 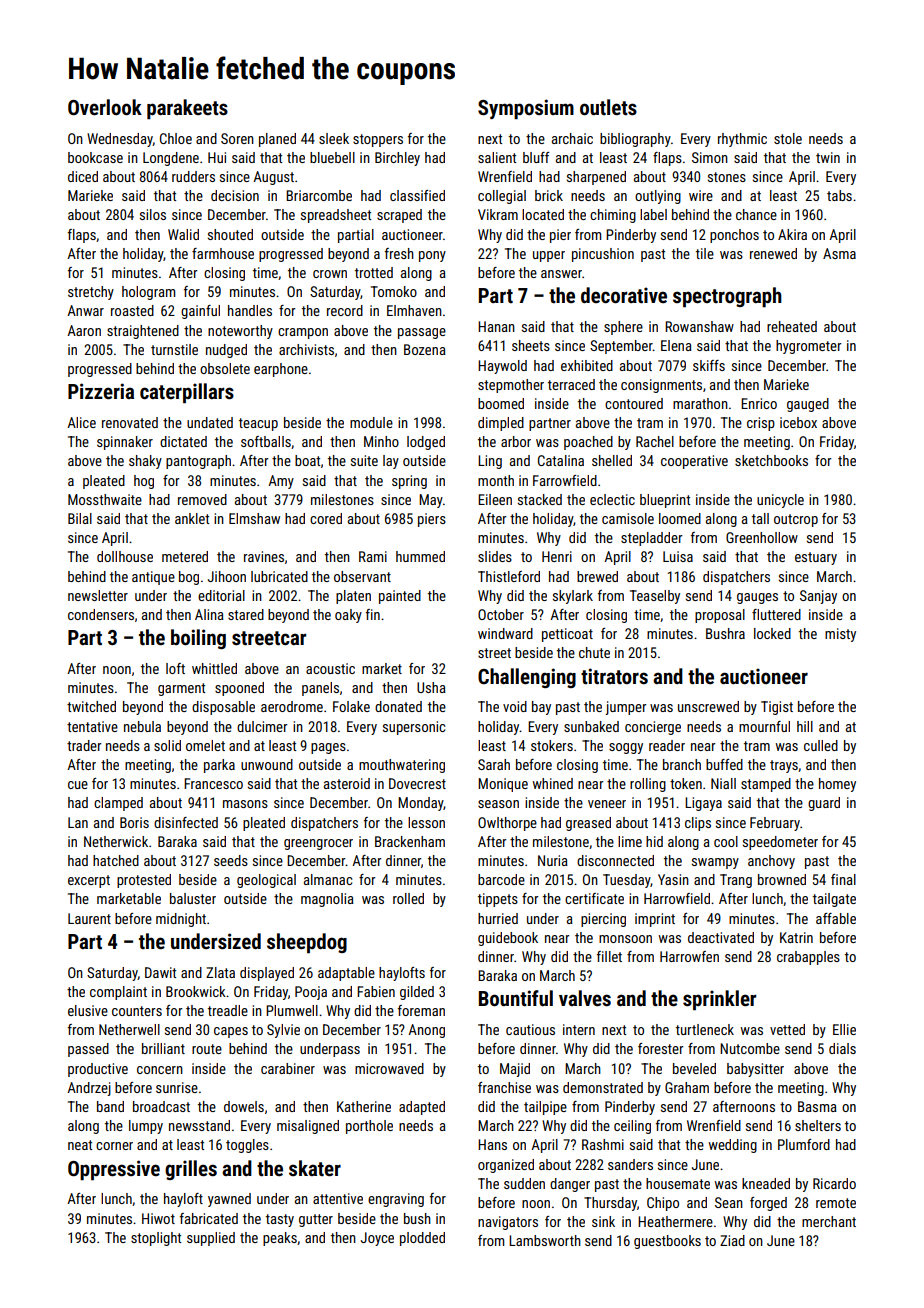 What do you see at coordinates (630, 1164) in the screenshot?
I see `sanders` at bounding box center [630, 1164].
